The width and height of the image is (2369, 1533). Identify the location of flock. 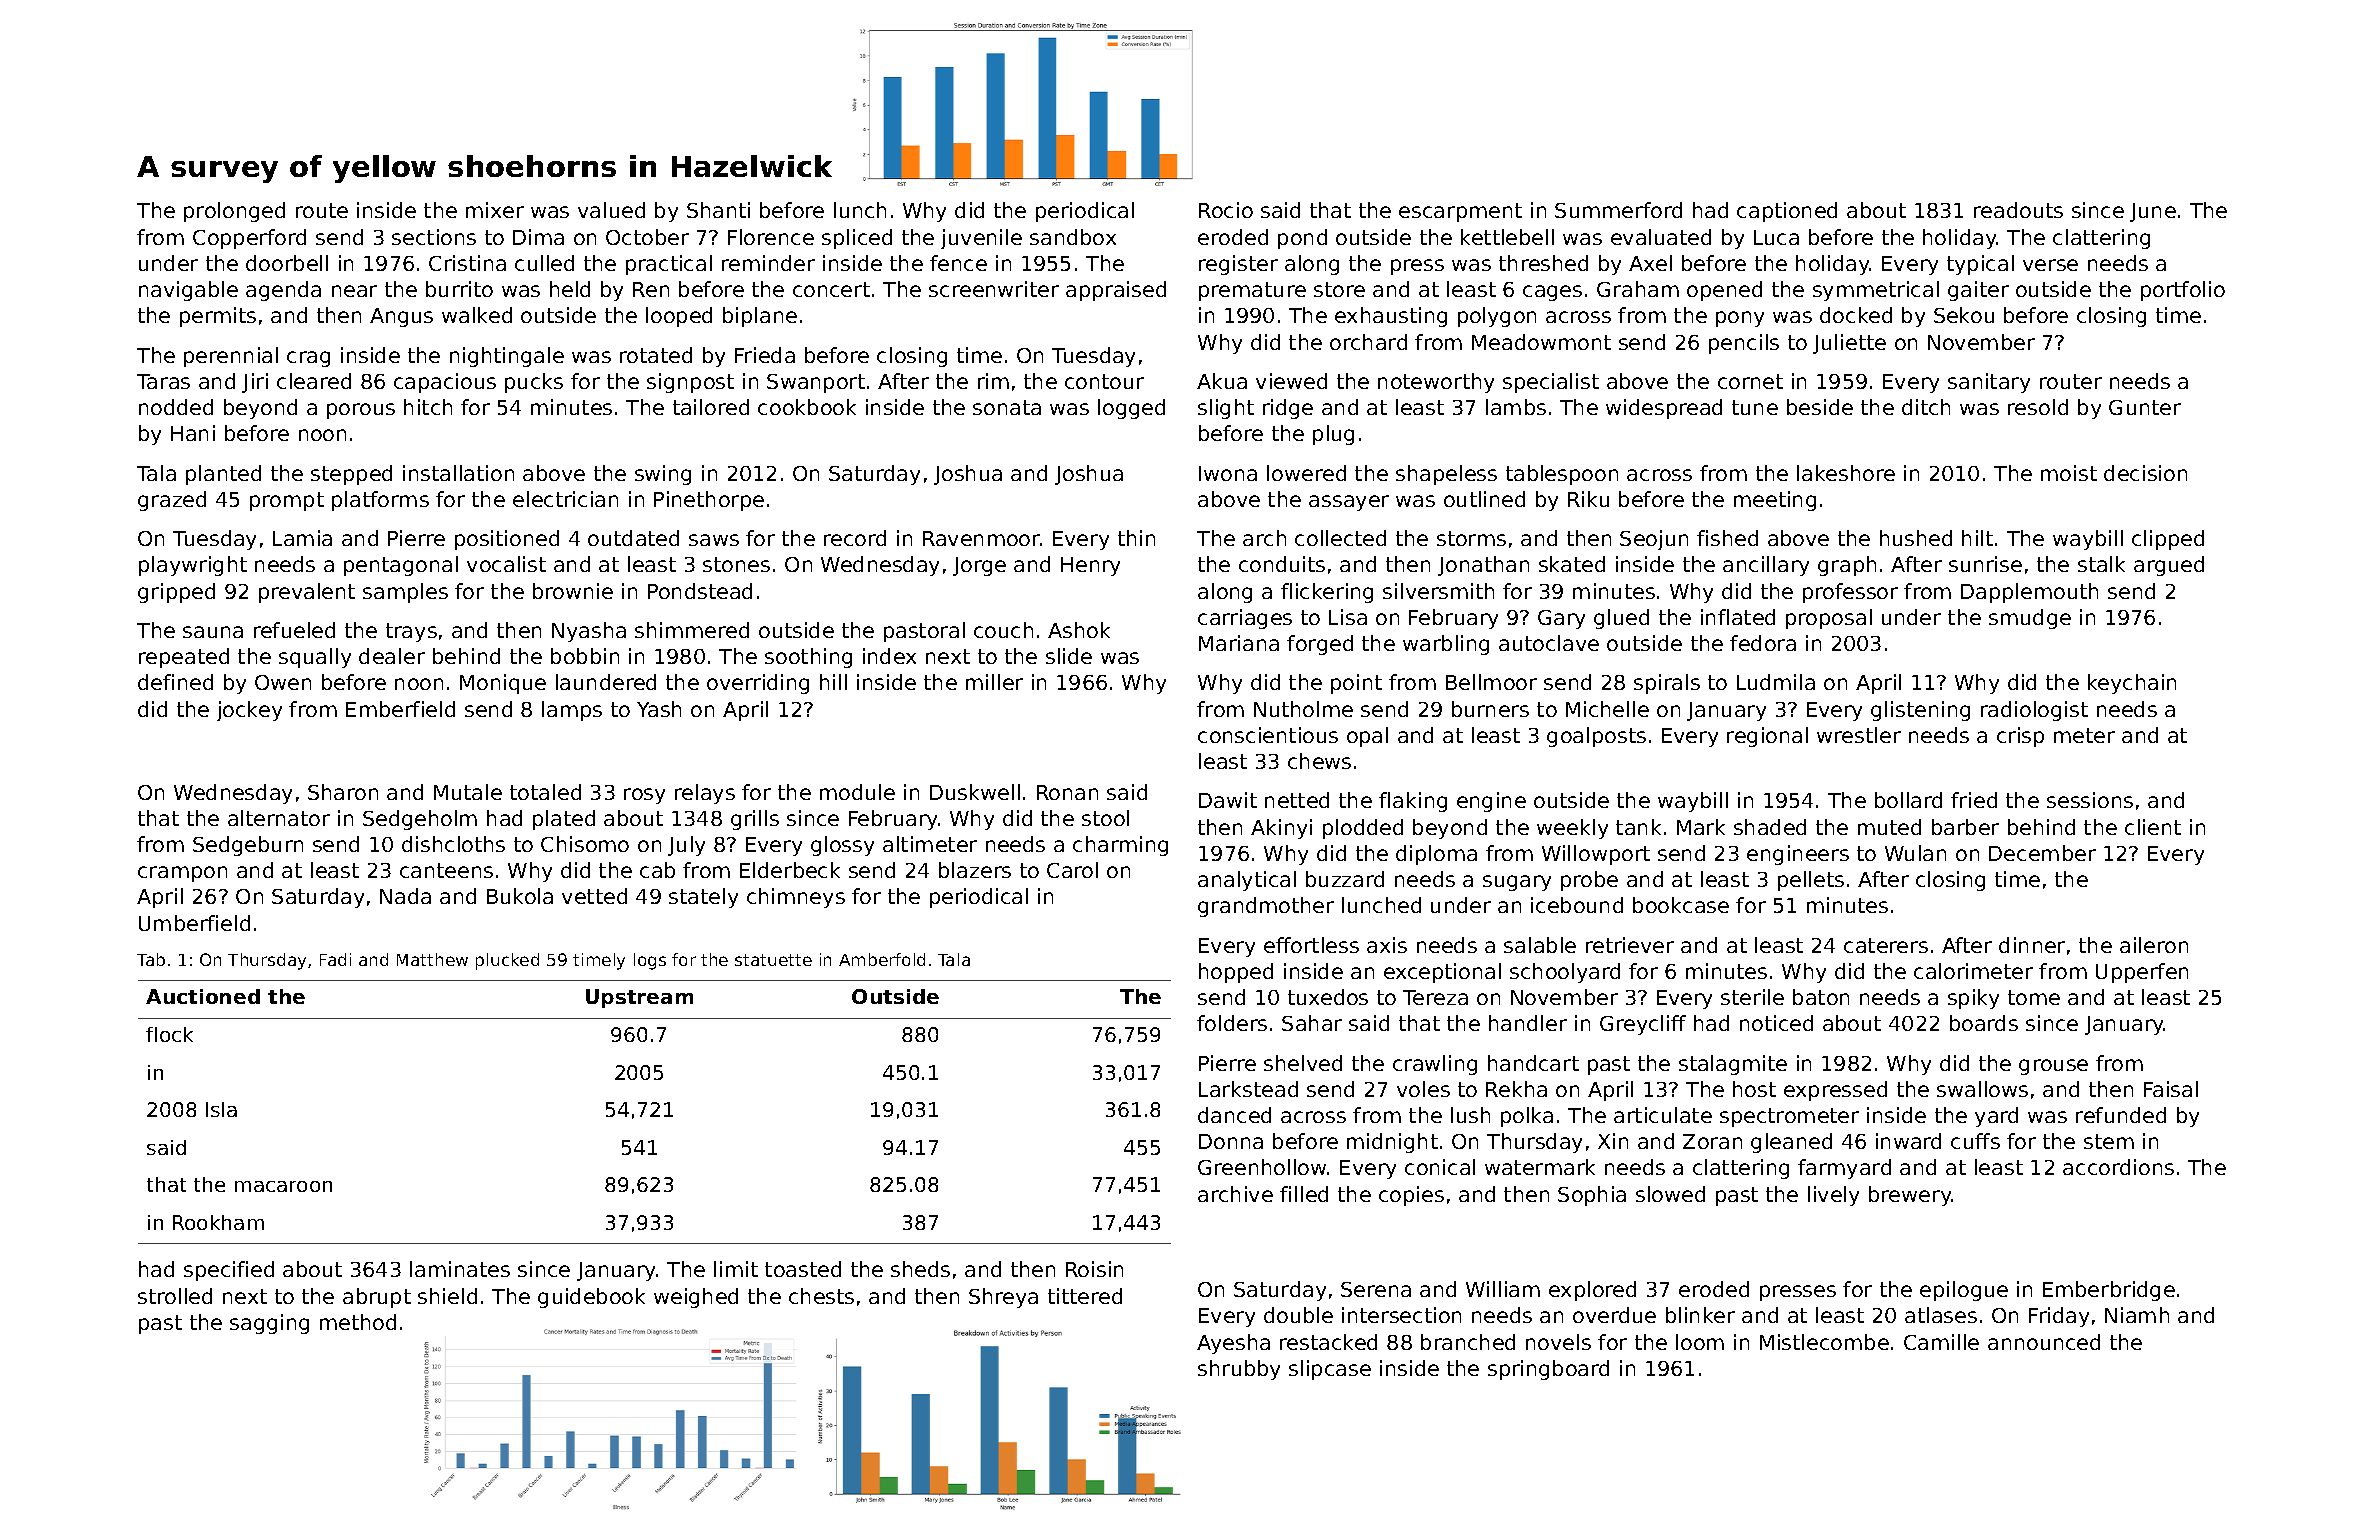
(169, 1034).
